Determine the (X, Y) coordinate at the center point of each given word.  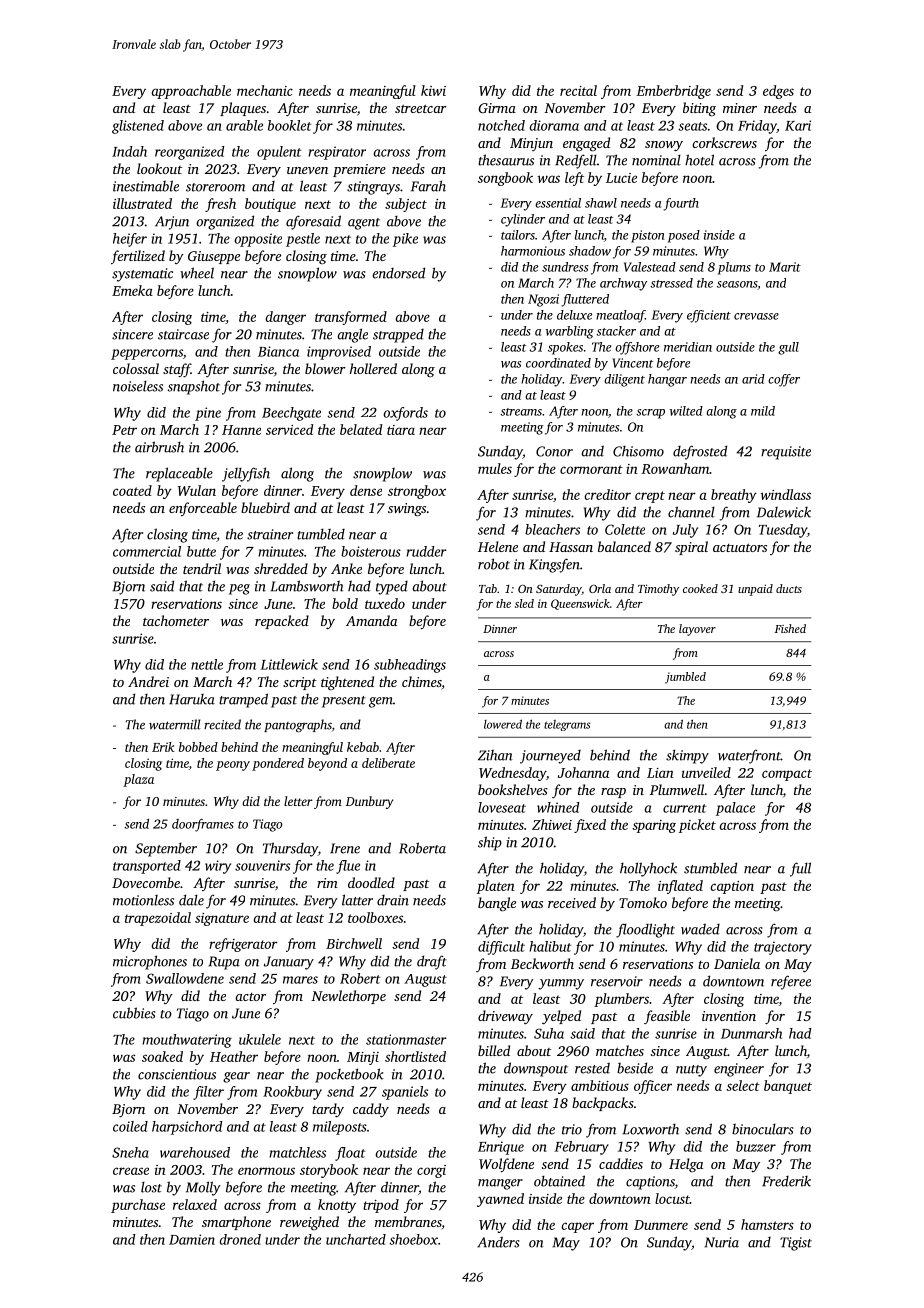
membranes (408, 1221)
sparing (654, 826)
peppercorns (147, 354)
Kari (798, 125)
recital (578, 90)
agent (364, 224)
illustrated (142, 203)
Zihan (495, 755)
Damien (192, 1239)
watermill (174, 724)
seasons (737, 284)
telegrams (567, 725)
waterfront (749, 756)
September (166, 849)
